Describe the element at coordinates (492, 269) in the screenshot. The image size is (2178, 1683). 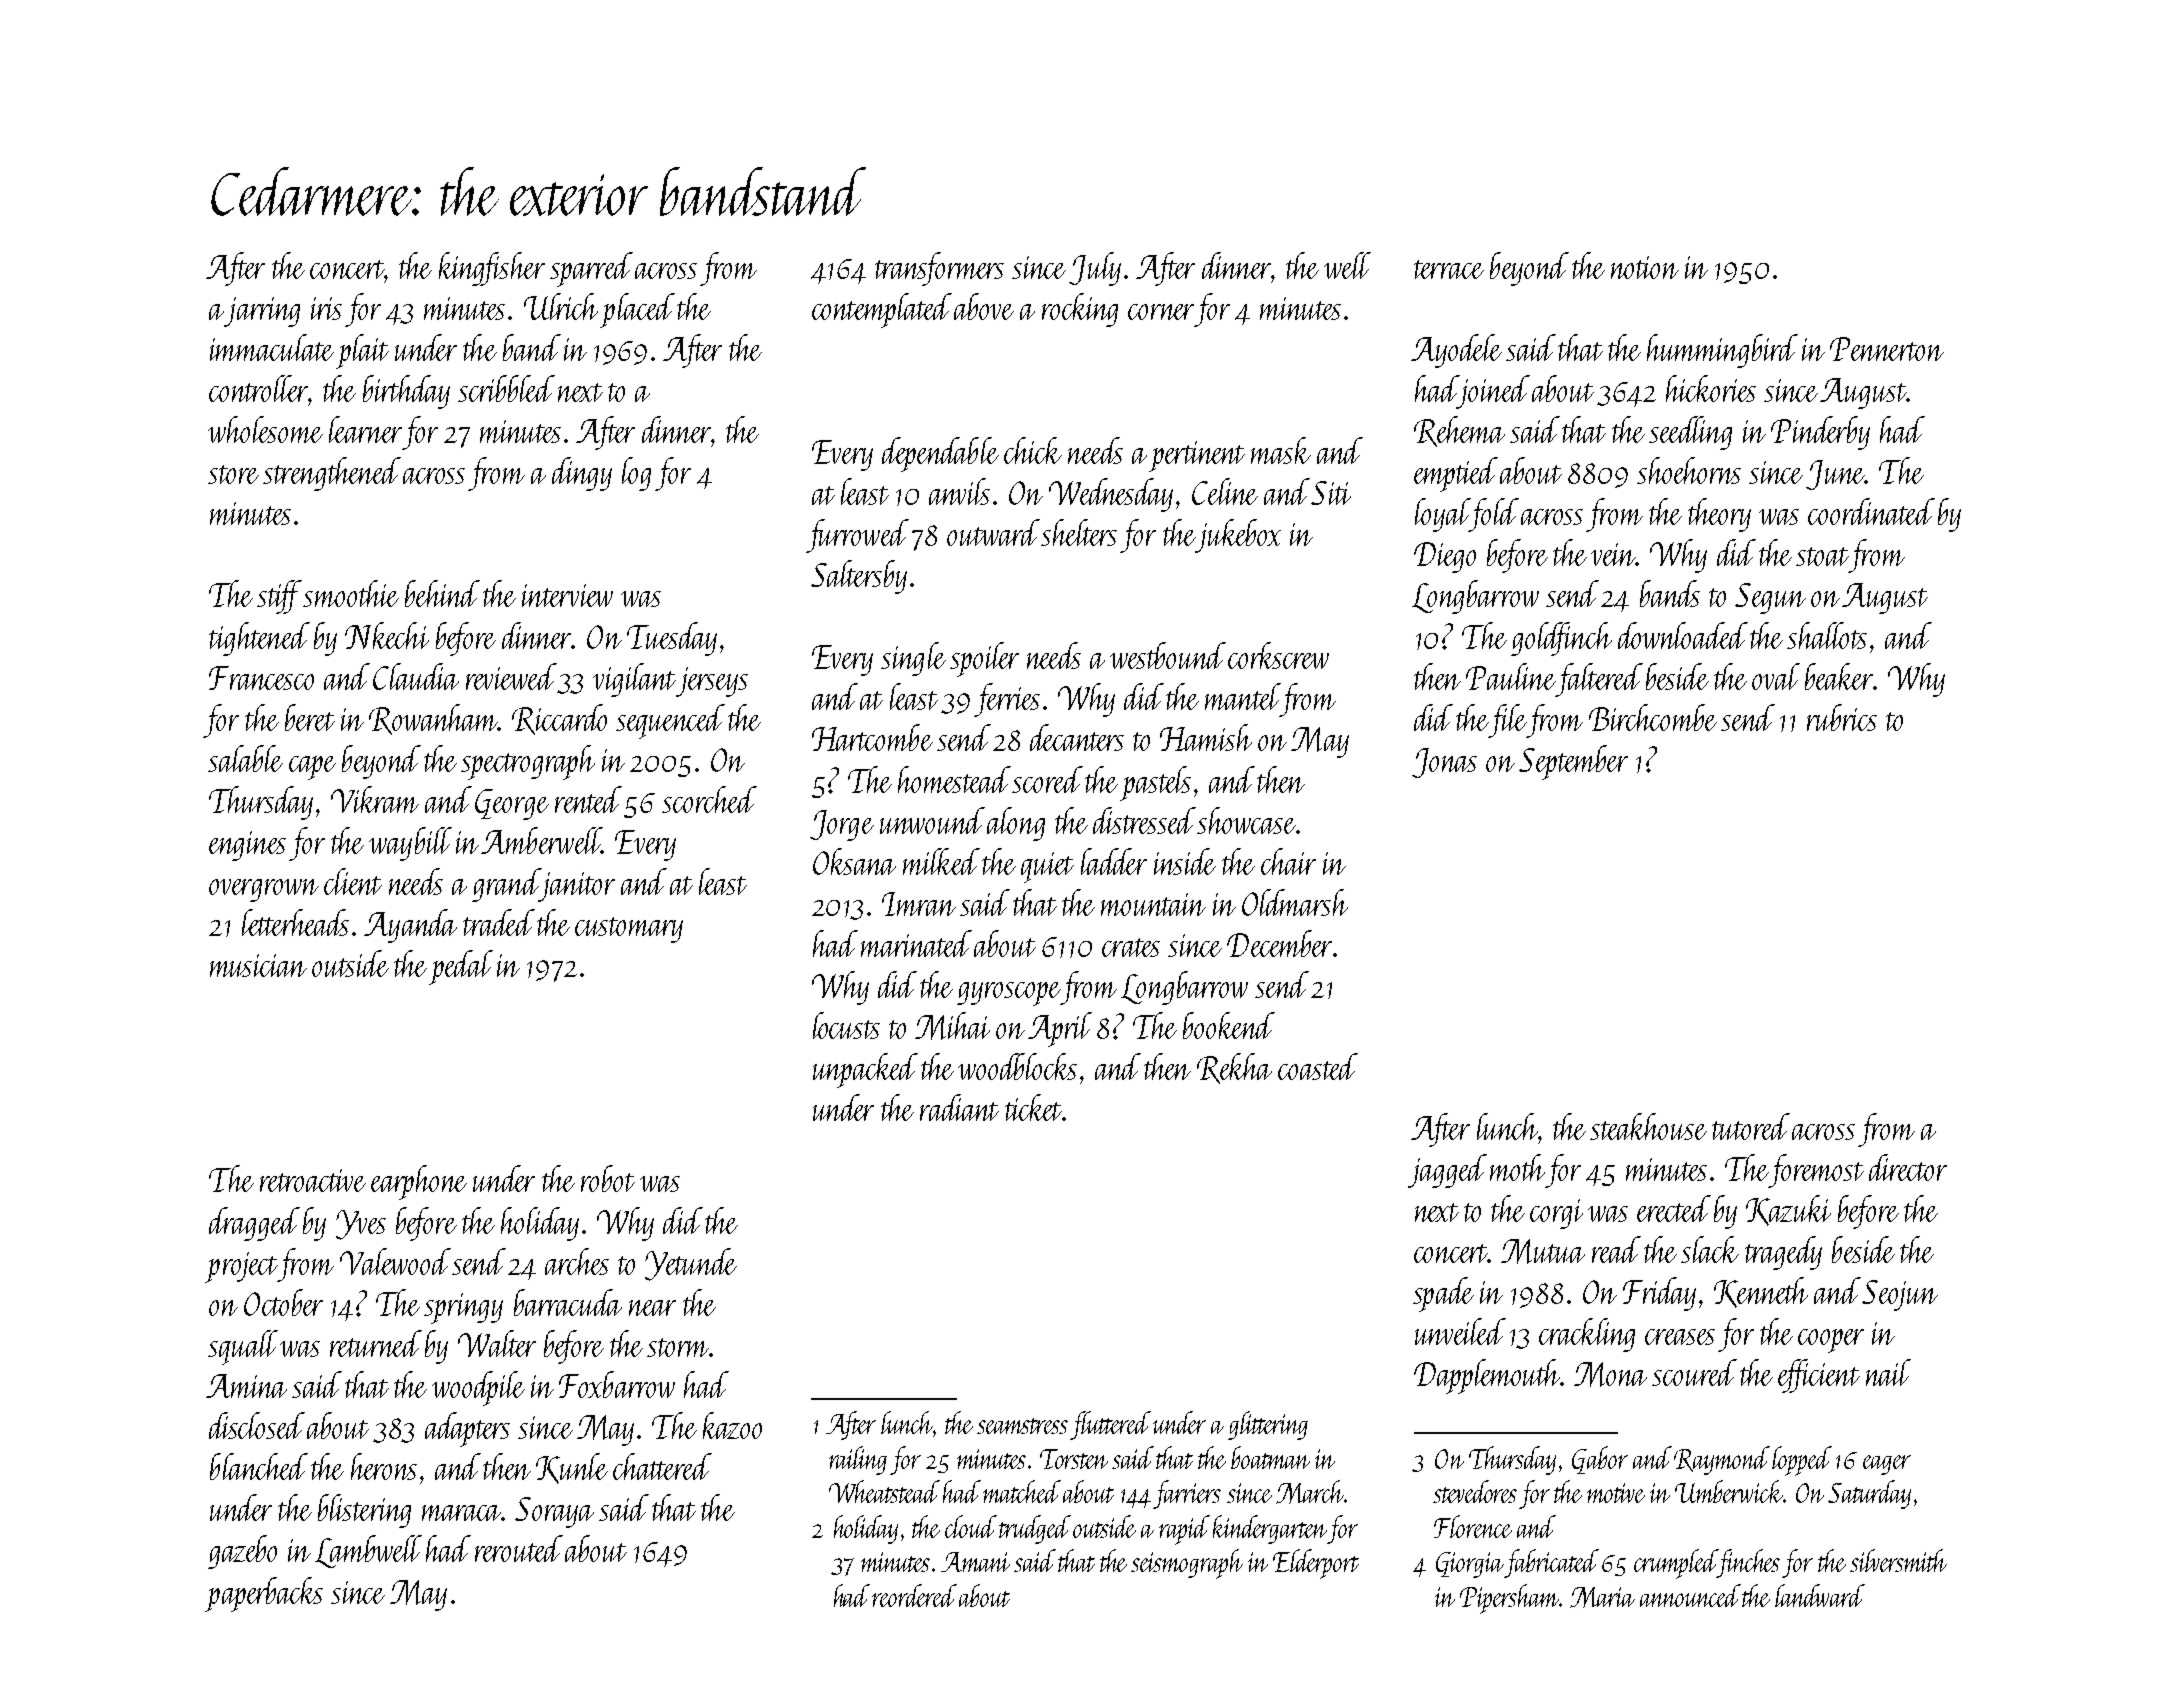
I see `kingfisher` at that location.
